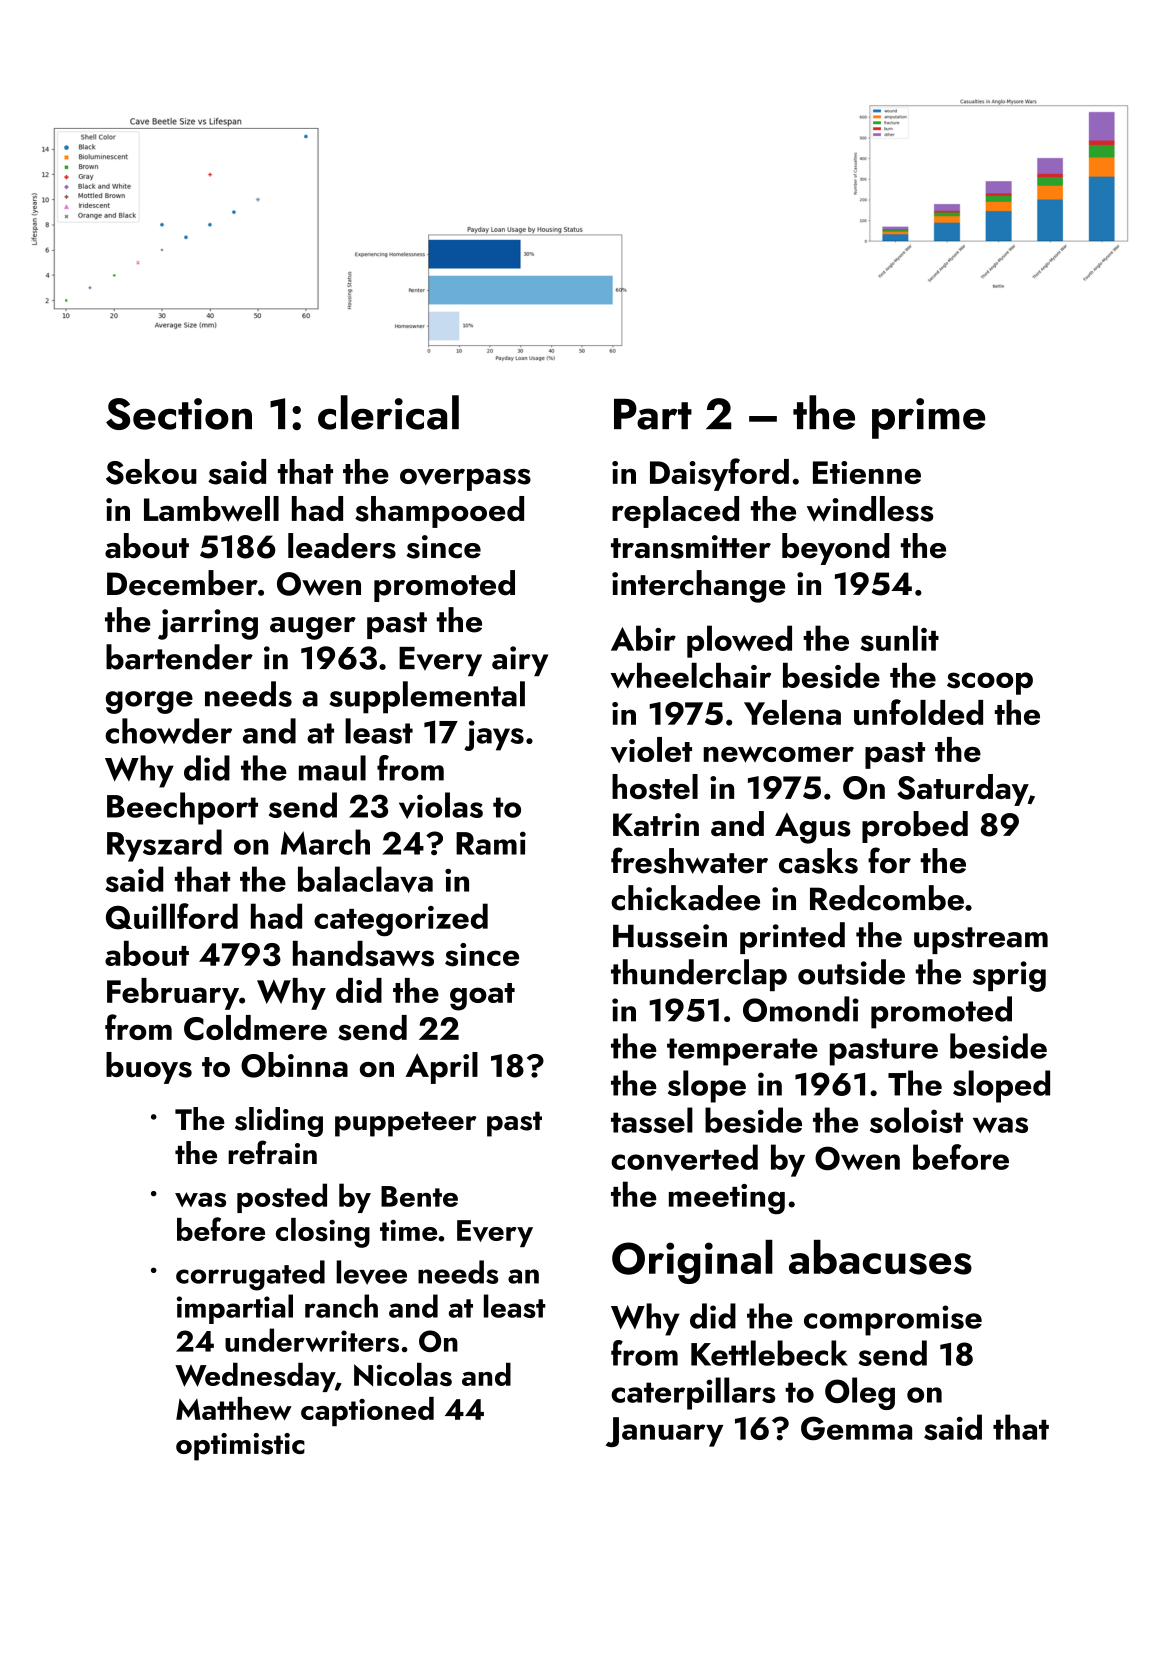  I want to click on Section, so click(179, 414).
